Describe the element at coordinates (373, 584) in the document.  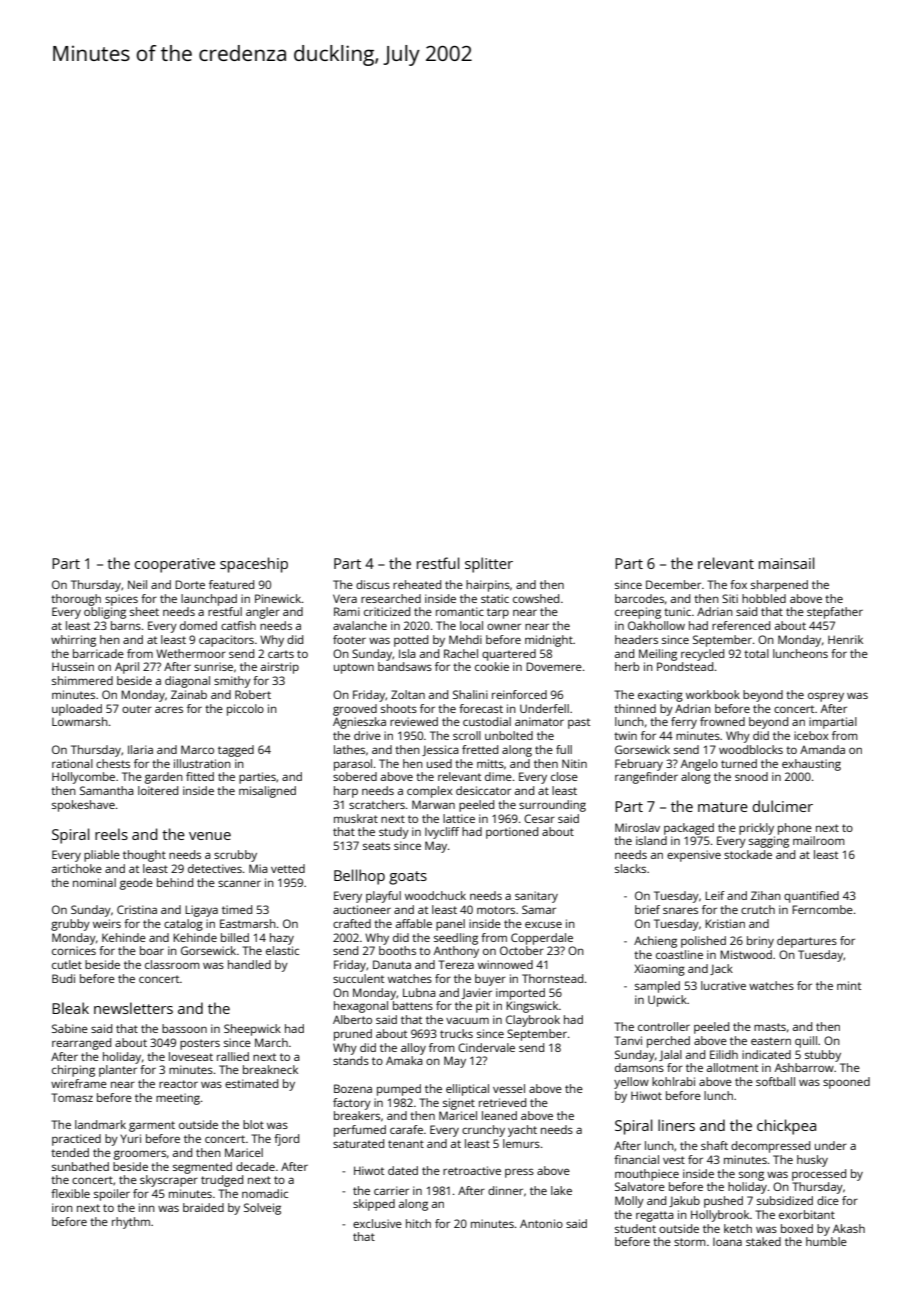
I see `discus` at that location.
